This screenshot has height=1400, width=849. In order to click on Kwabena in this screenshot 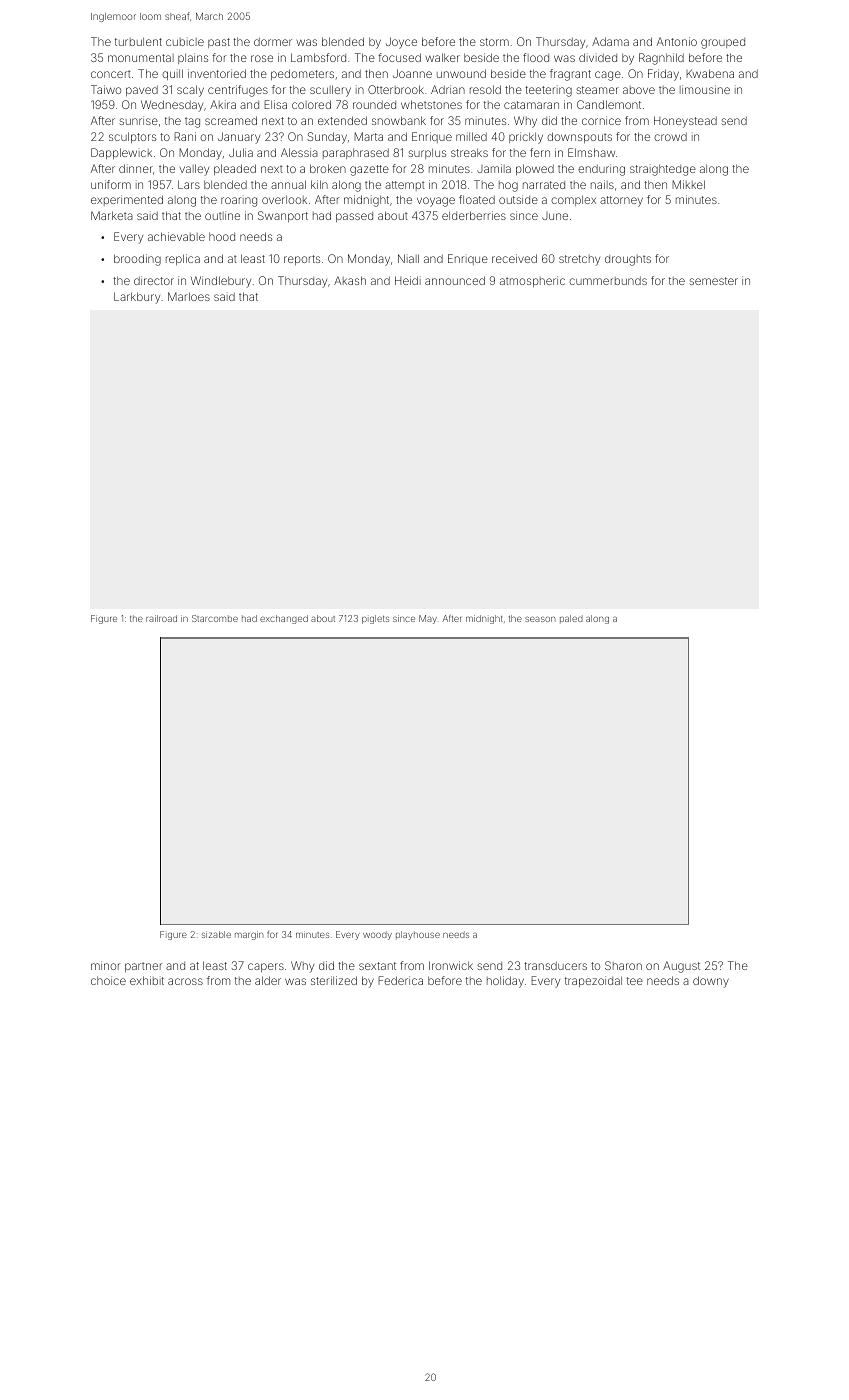, I will do `click(710, 73)`.
